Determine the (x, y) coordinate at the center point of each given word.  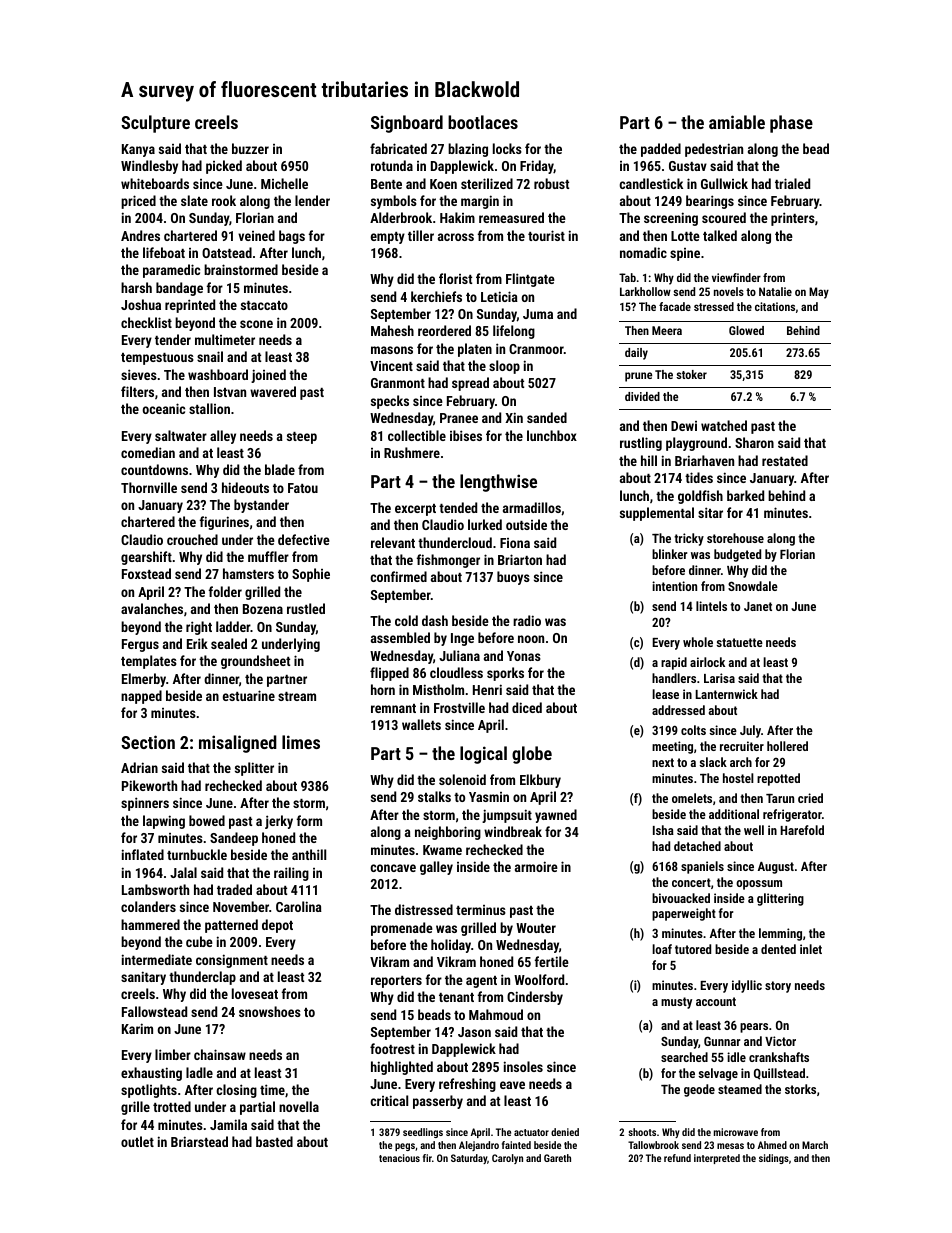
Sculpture (155, 124)
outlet (137, 1141)
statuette (739, 642)
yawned (556, 816)
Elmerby (144, 680)
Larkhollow (645, 291)
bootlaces (483, 122)
